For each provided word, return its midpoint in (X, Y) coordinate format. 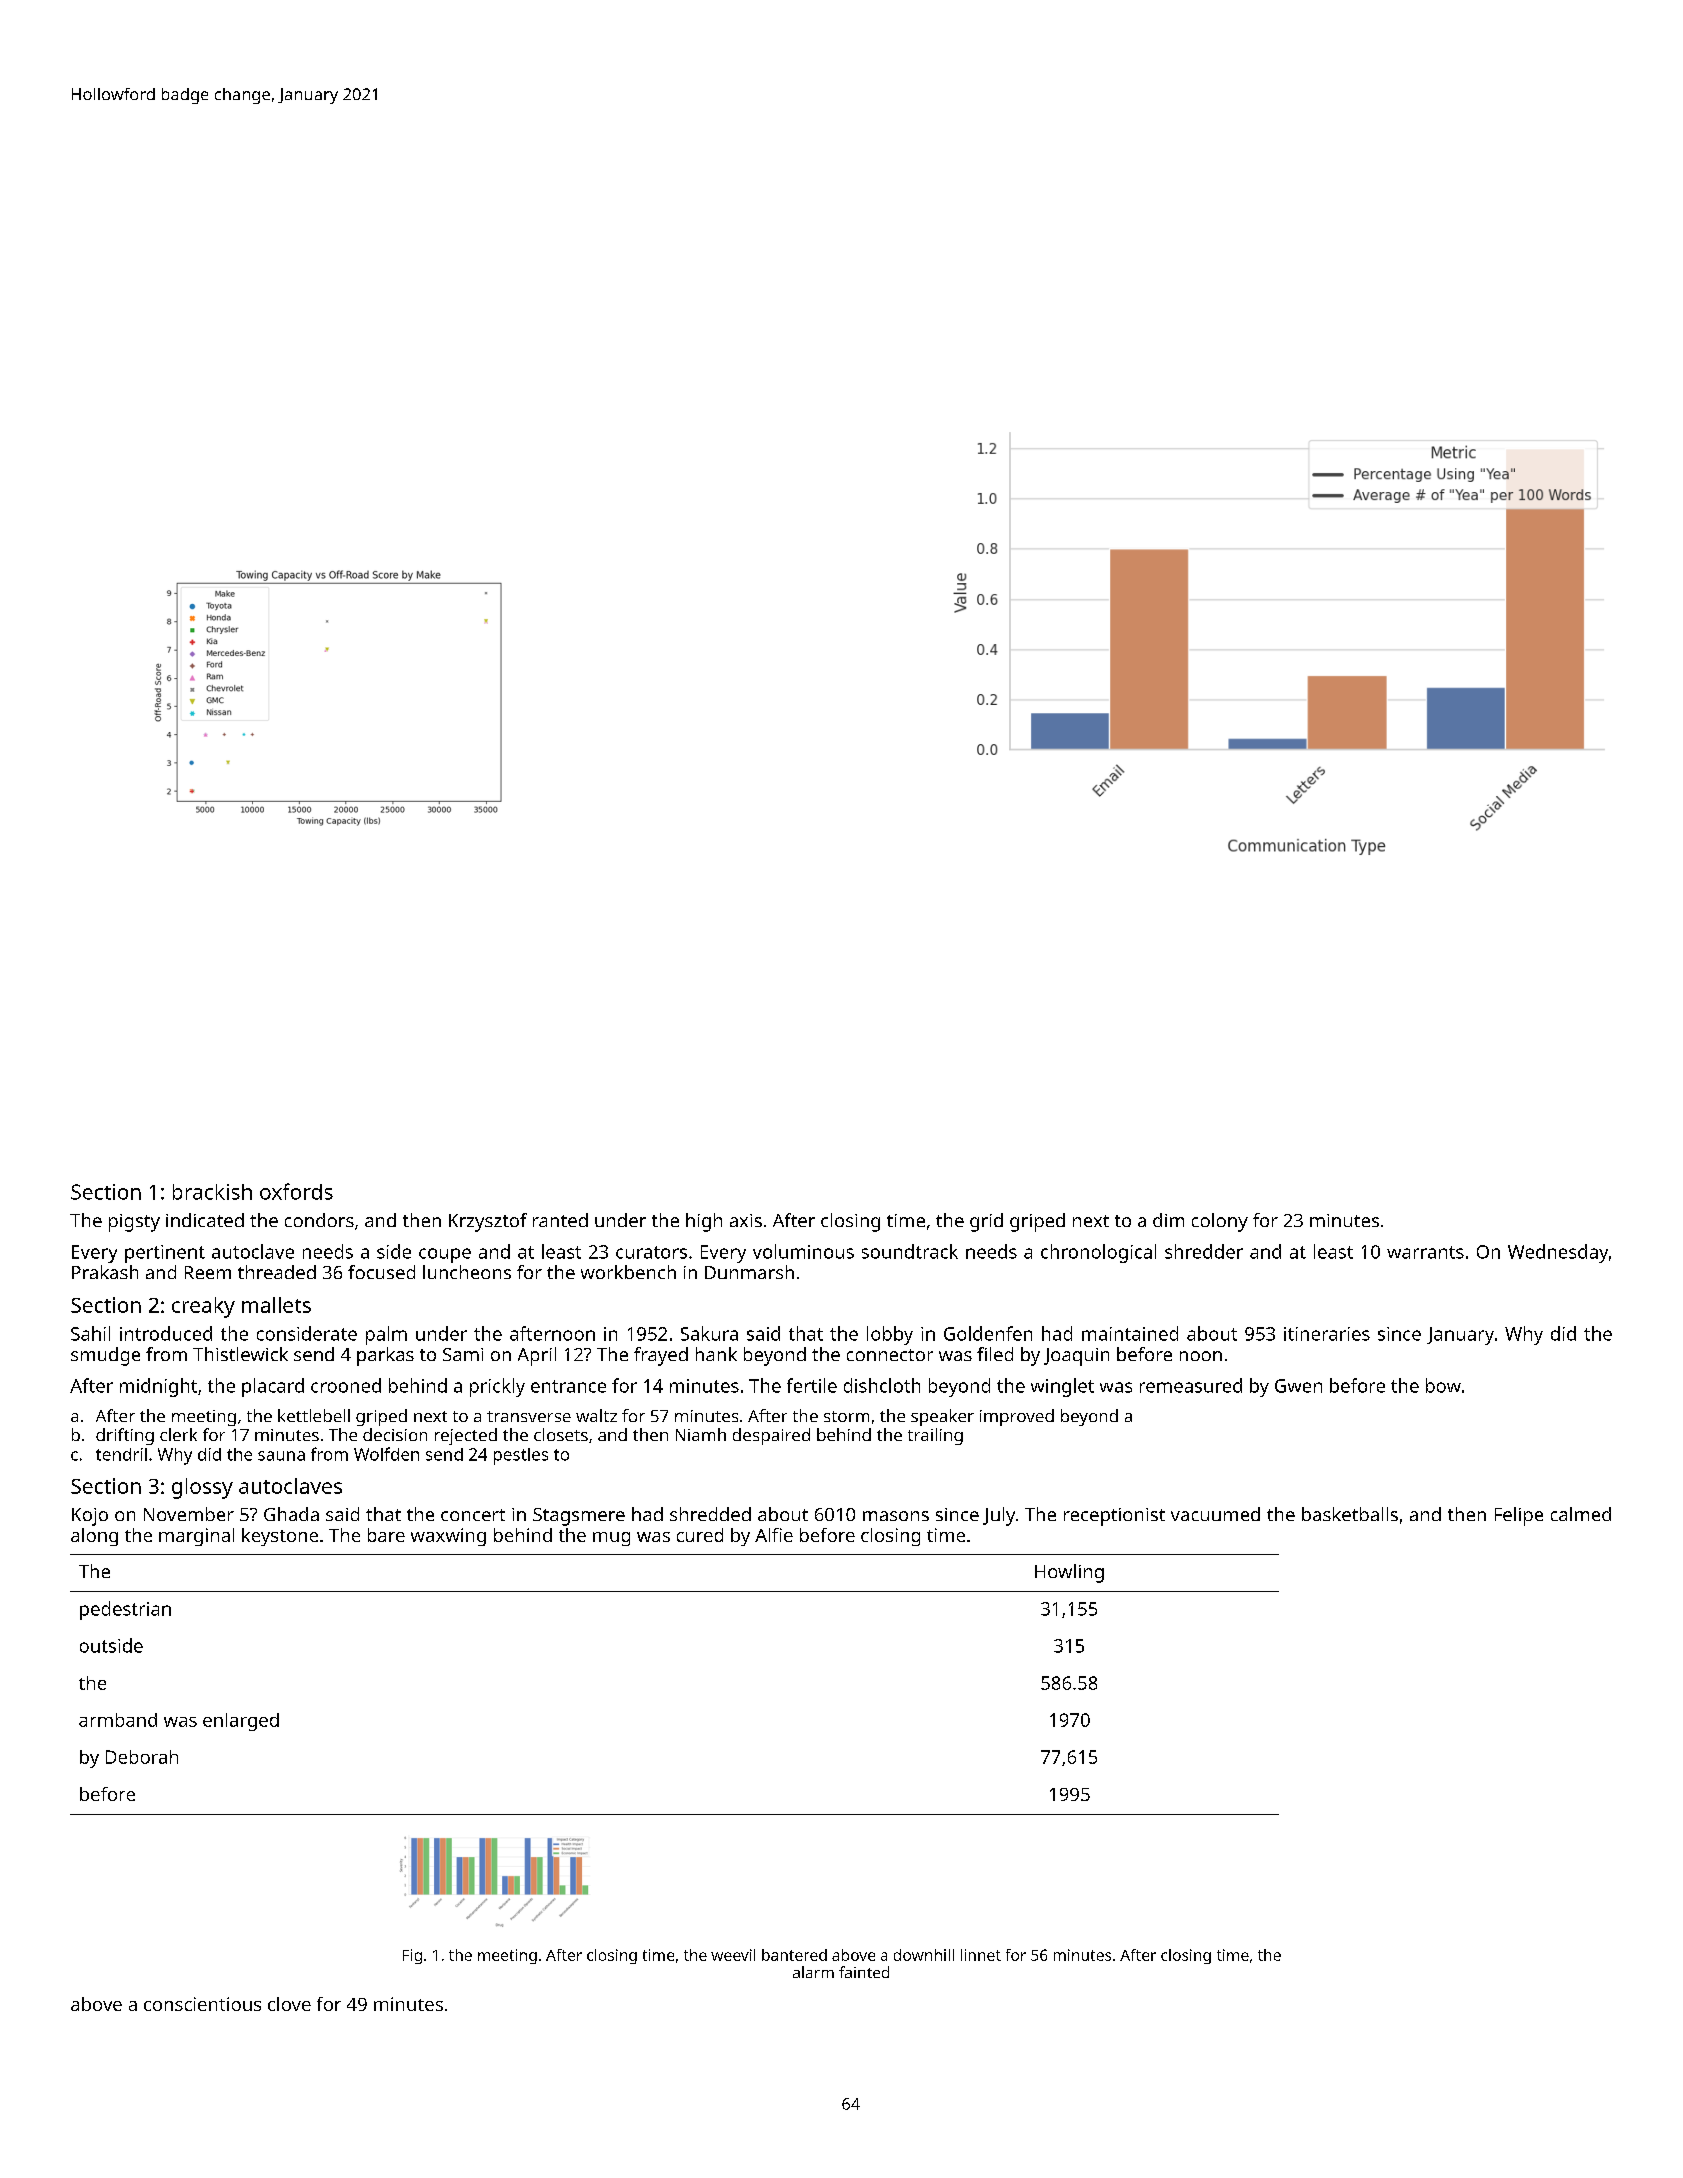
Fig (412, 1956)
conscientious (202, 2004)
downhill (924, 1955)
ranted (560, 1220)
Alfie (774, 1535)
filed (995, 1354)
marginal (196, 1537)
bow (1443, 1385)
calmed (1581, 1514)
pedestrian (125, 1610)
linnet (981, 1955)
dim (1168, 1220)
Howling (1069, 1573)
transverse (529, 1416)
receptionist (1114, 1517)
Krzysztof (488, 1222)
